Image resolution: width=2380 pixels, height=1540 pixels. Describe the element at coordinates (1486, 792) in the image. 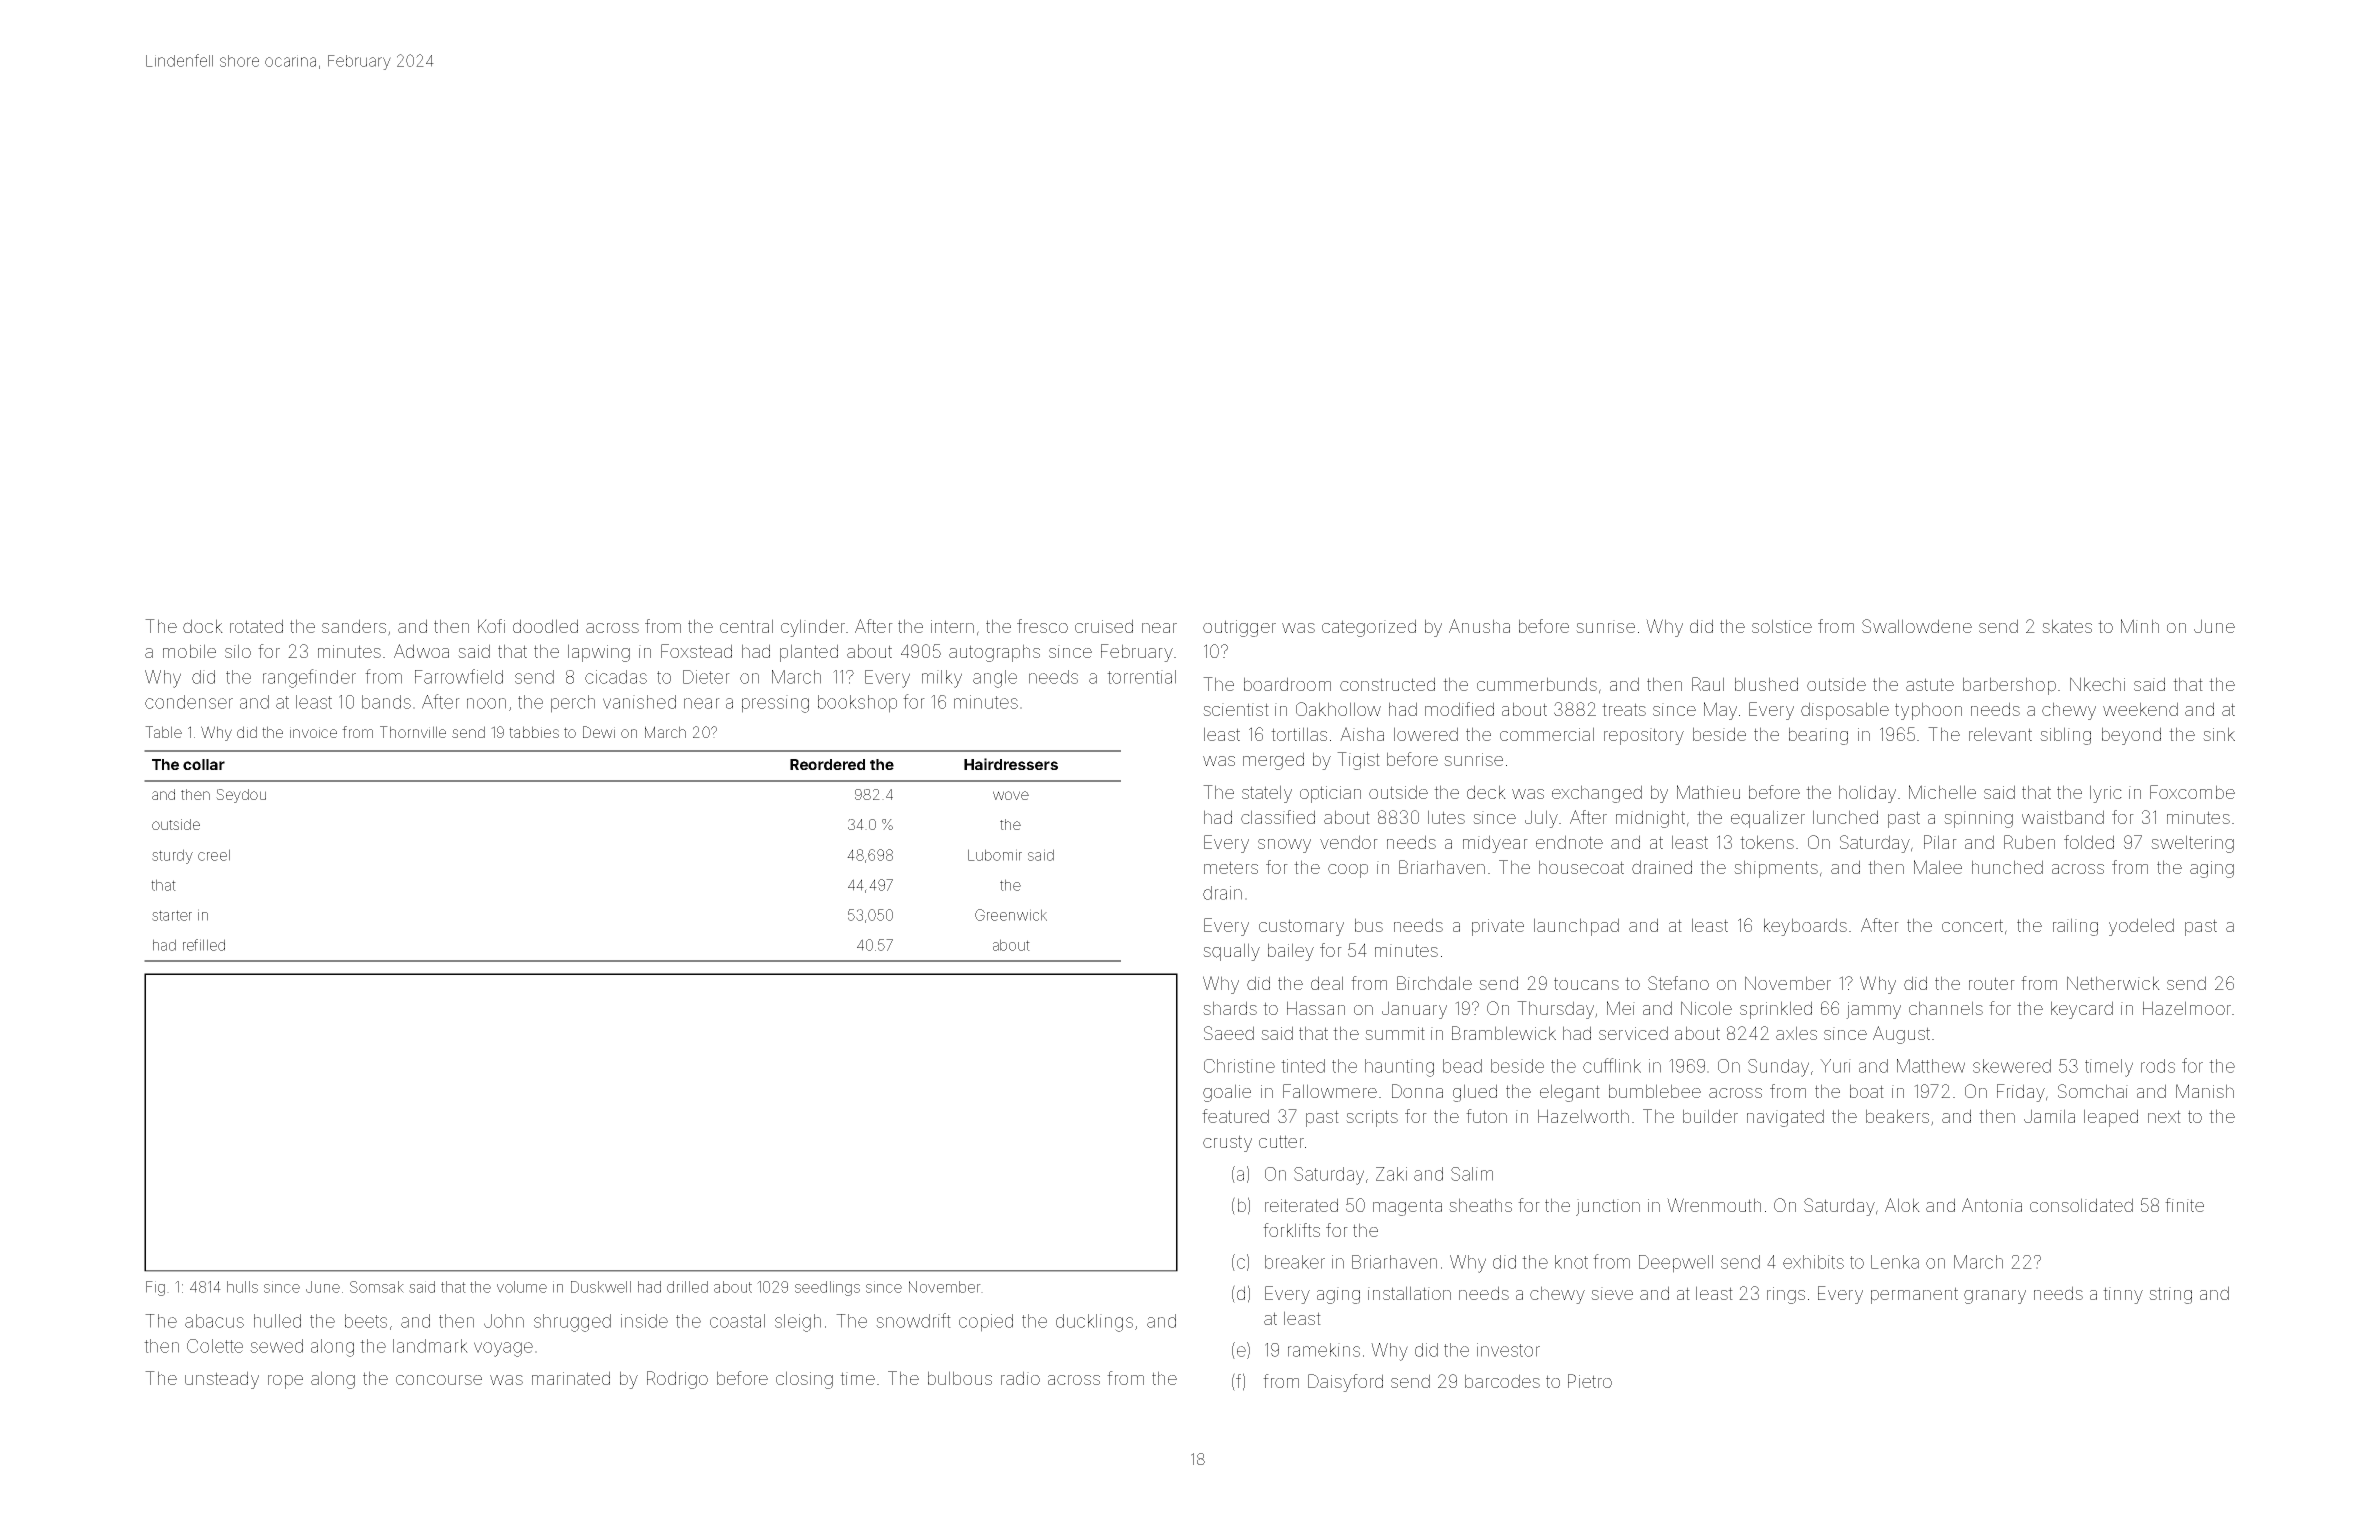

I see `deck` at that location.
